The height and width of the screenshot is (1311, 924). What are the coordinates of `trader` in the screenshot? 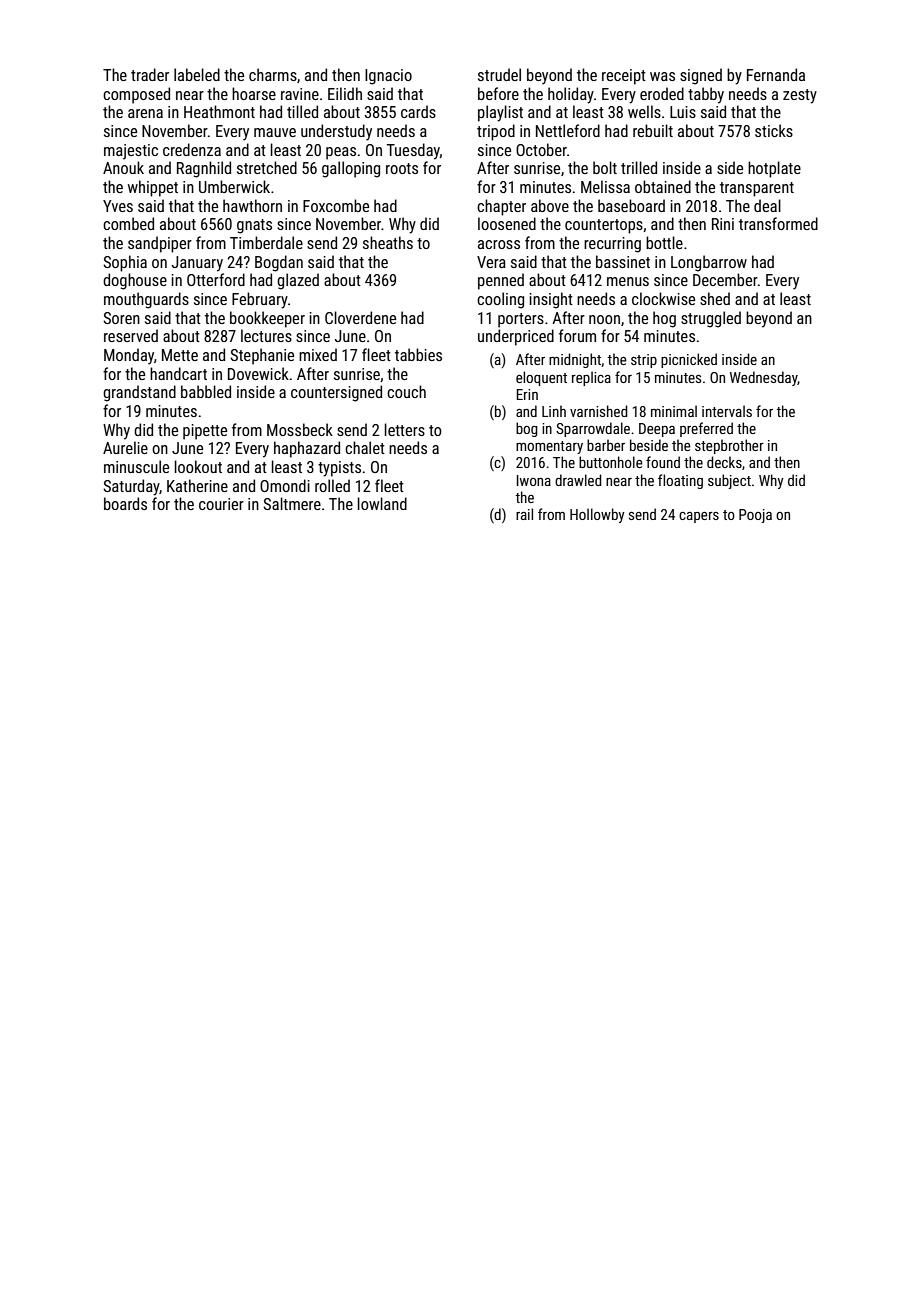 It's located at (150, 74).
